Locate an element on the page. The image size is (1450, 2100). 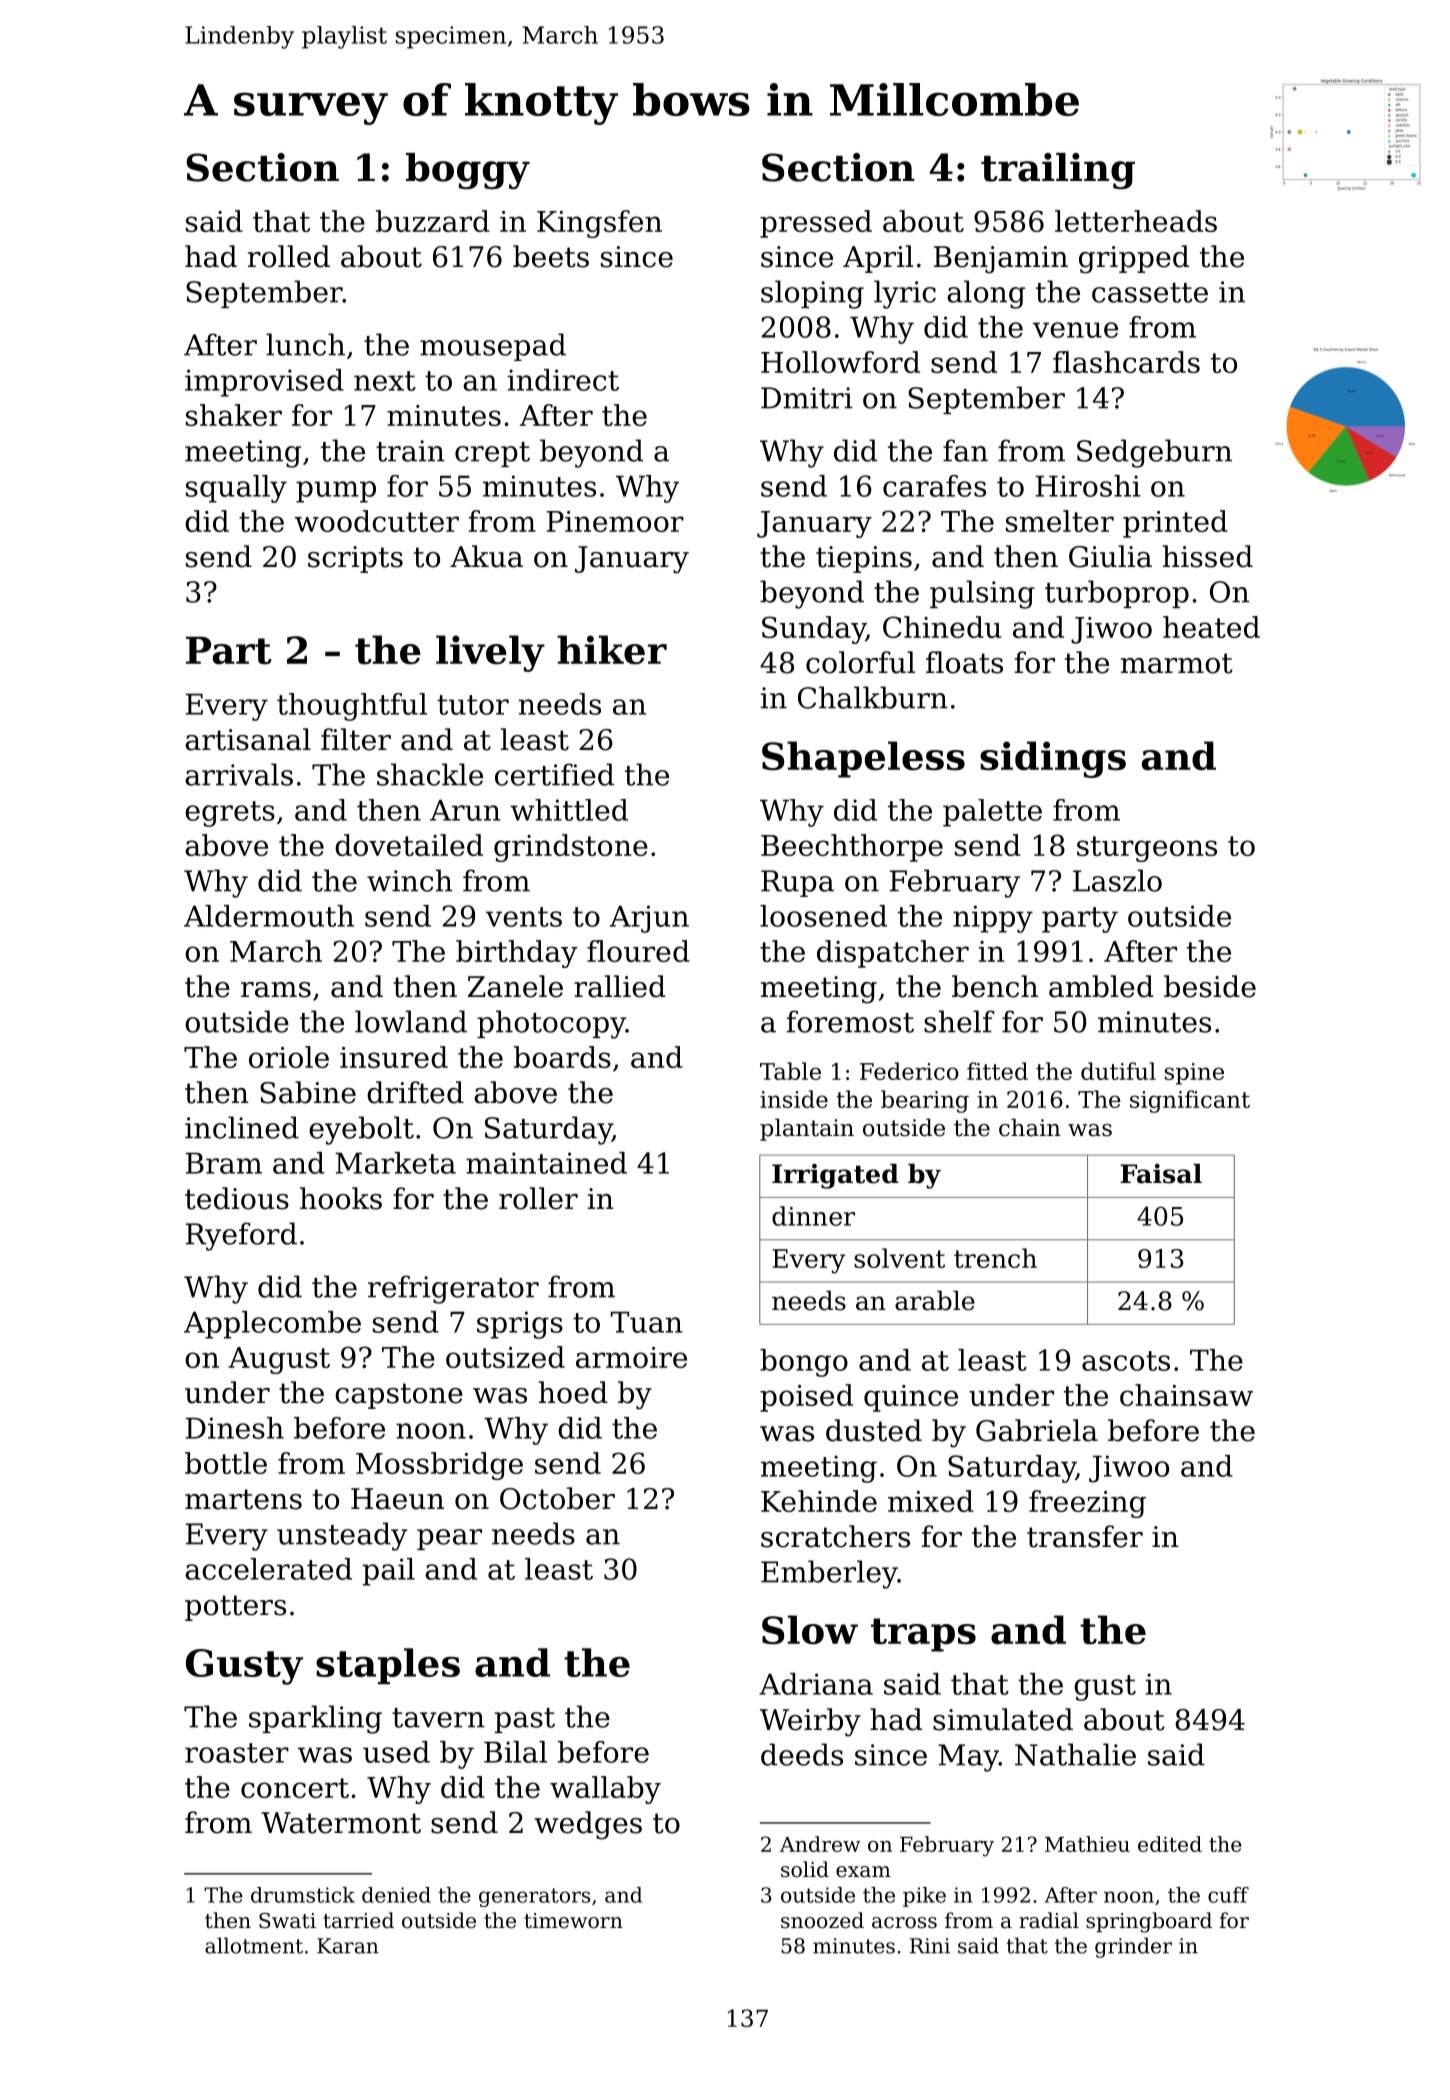
ambled is located at coordinates (1101, 986).
